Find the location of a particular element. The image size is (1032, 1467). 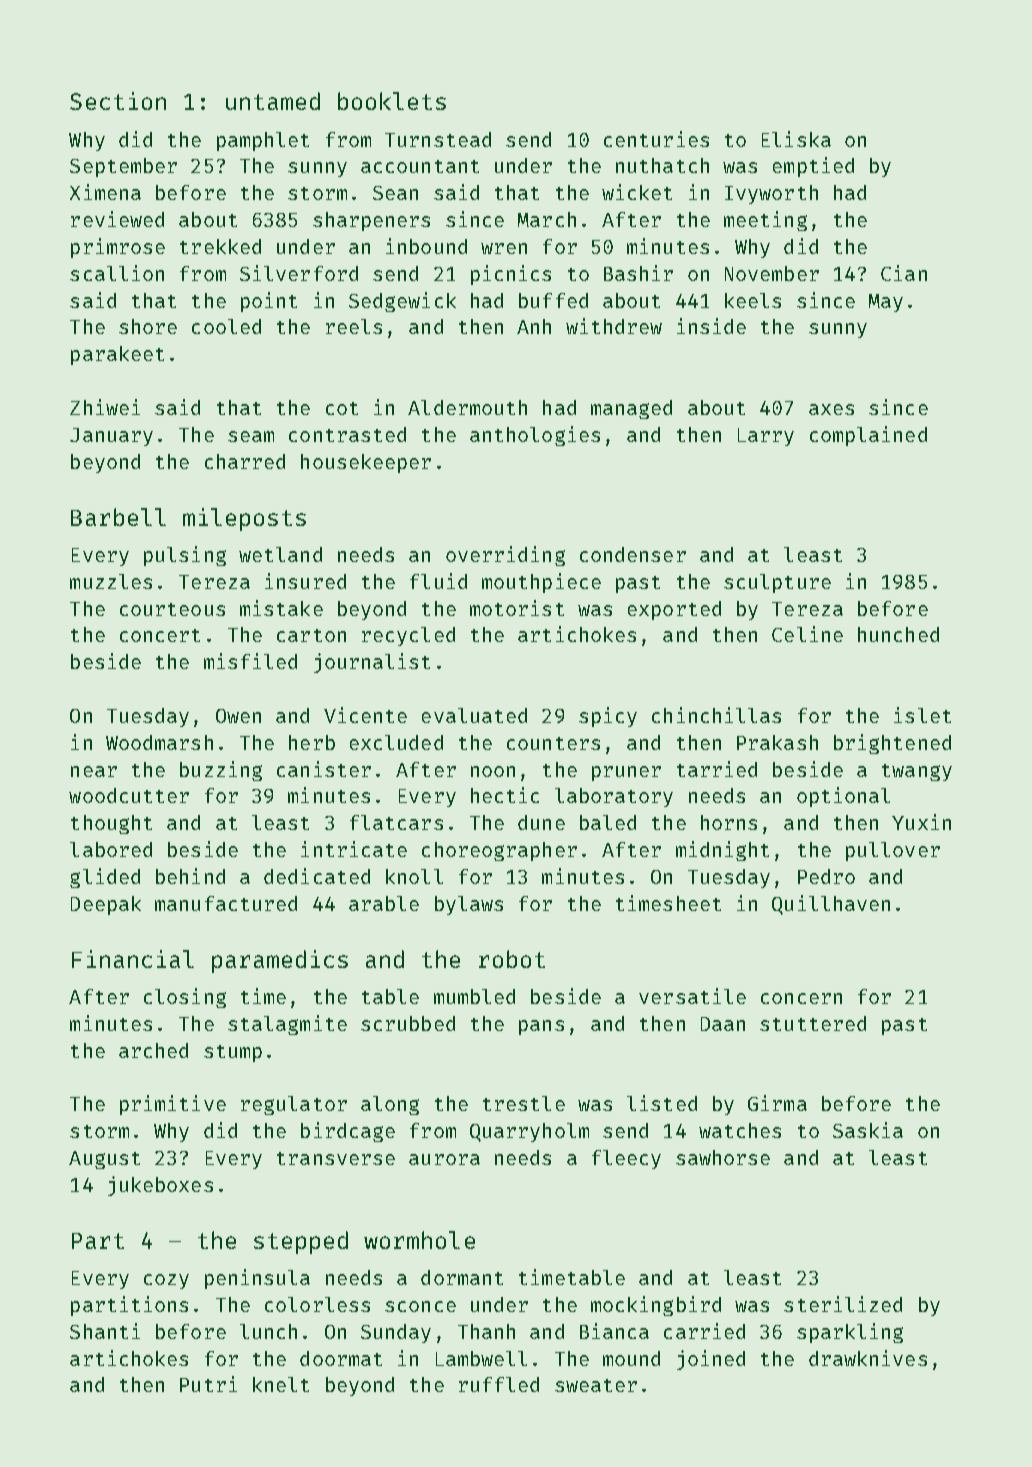

untamed is located at coordinates (273, 101).
